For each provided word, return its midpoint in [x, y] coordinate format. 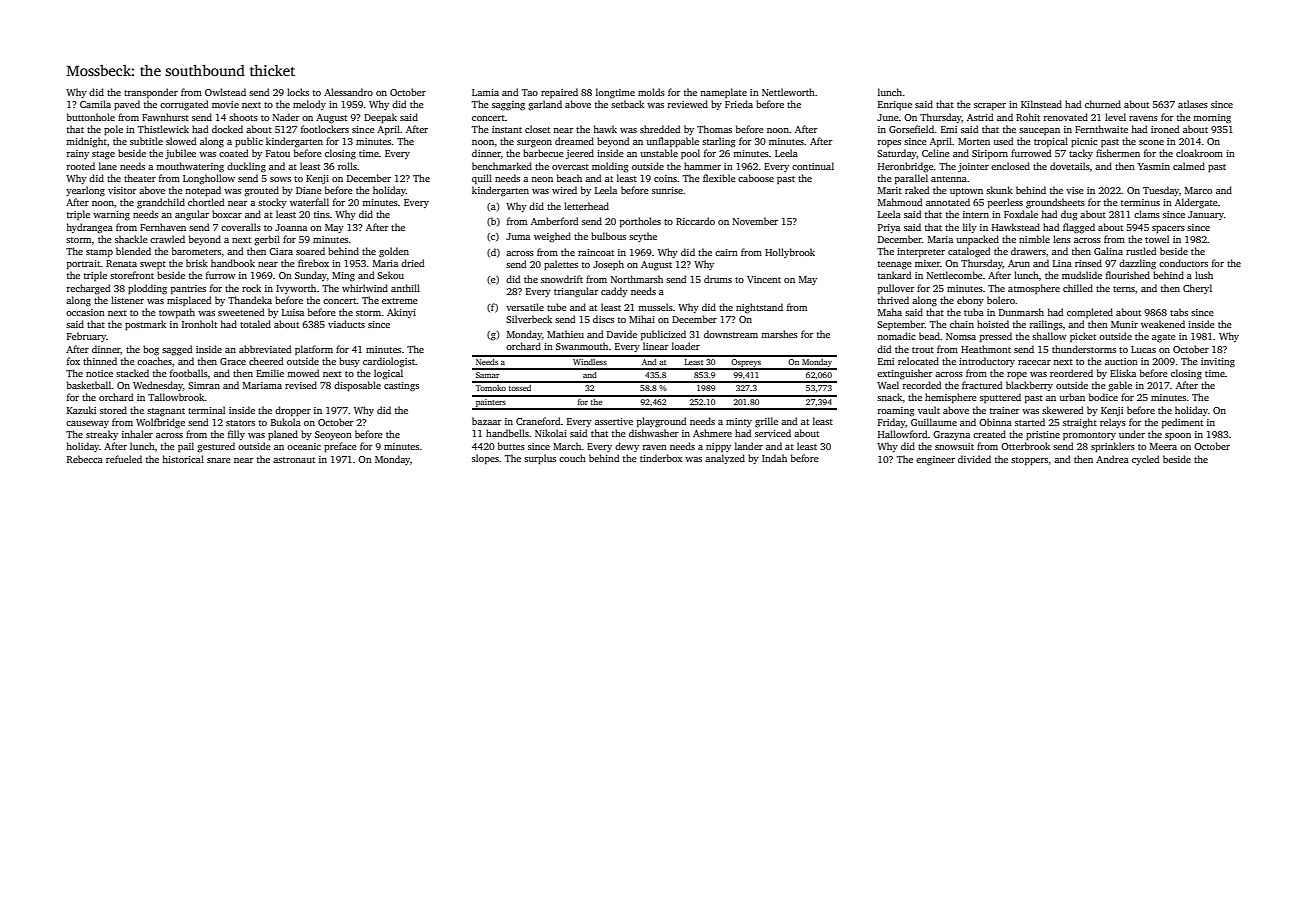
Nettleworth [788, 92]
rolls [347, 166]
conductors [1183, 263]
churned [1103, 104]
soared [310, 251]
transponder [151, 93]
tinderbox [661, 458]
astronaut [294, 460]
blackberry [1029, 386]
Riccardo [695, 221]
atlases [1193, 104]
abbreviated [265, 349]
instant [507, 129]
